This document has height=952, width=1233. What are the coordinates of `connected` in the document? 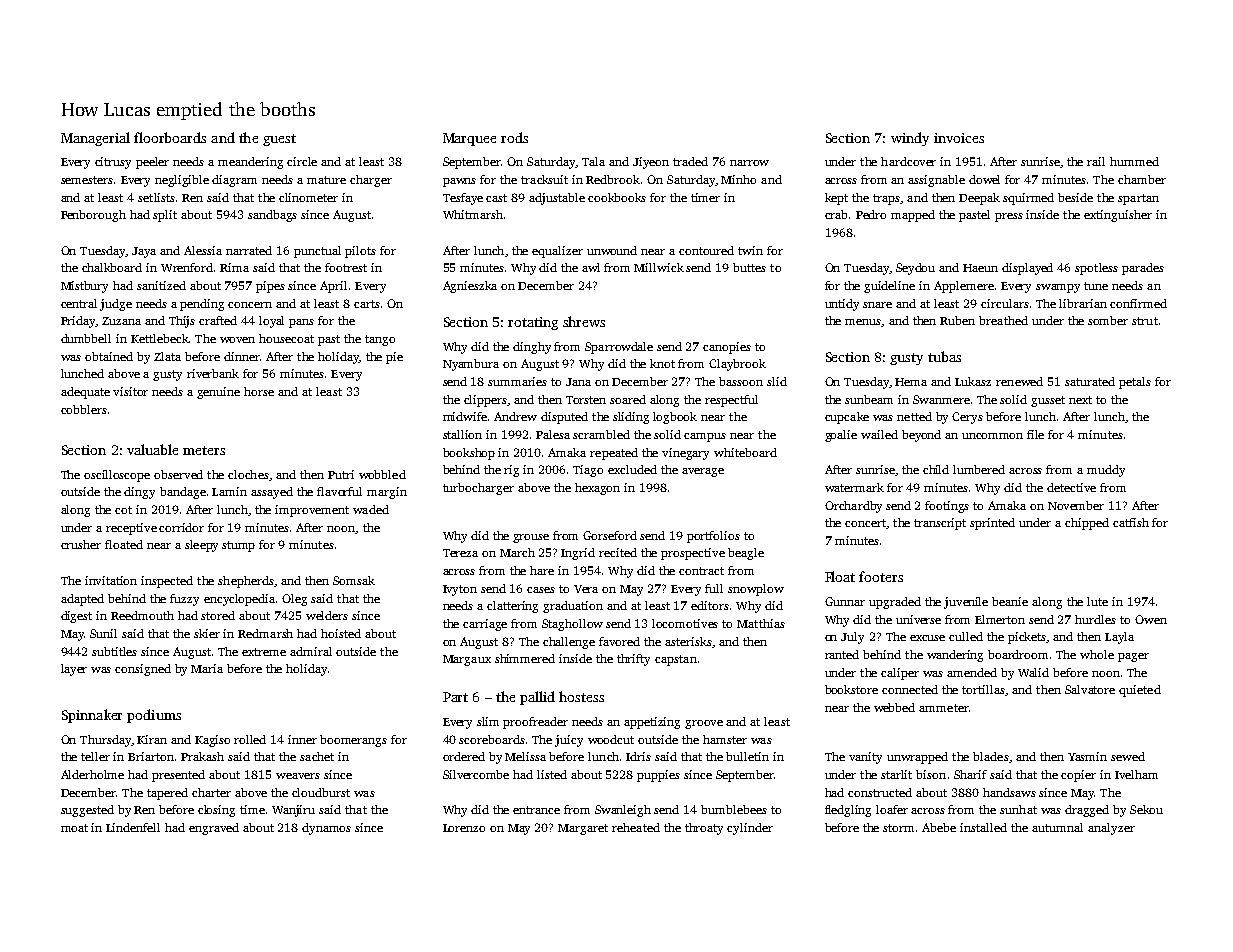 It's located at (910, 689).
